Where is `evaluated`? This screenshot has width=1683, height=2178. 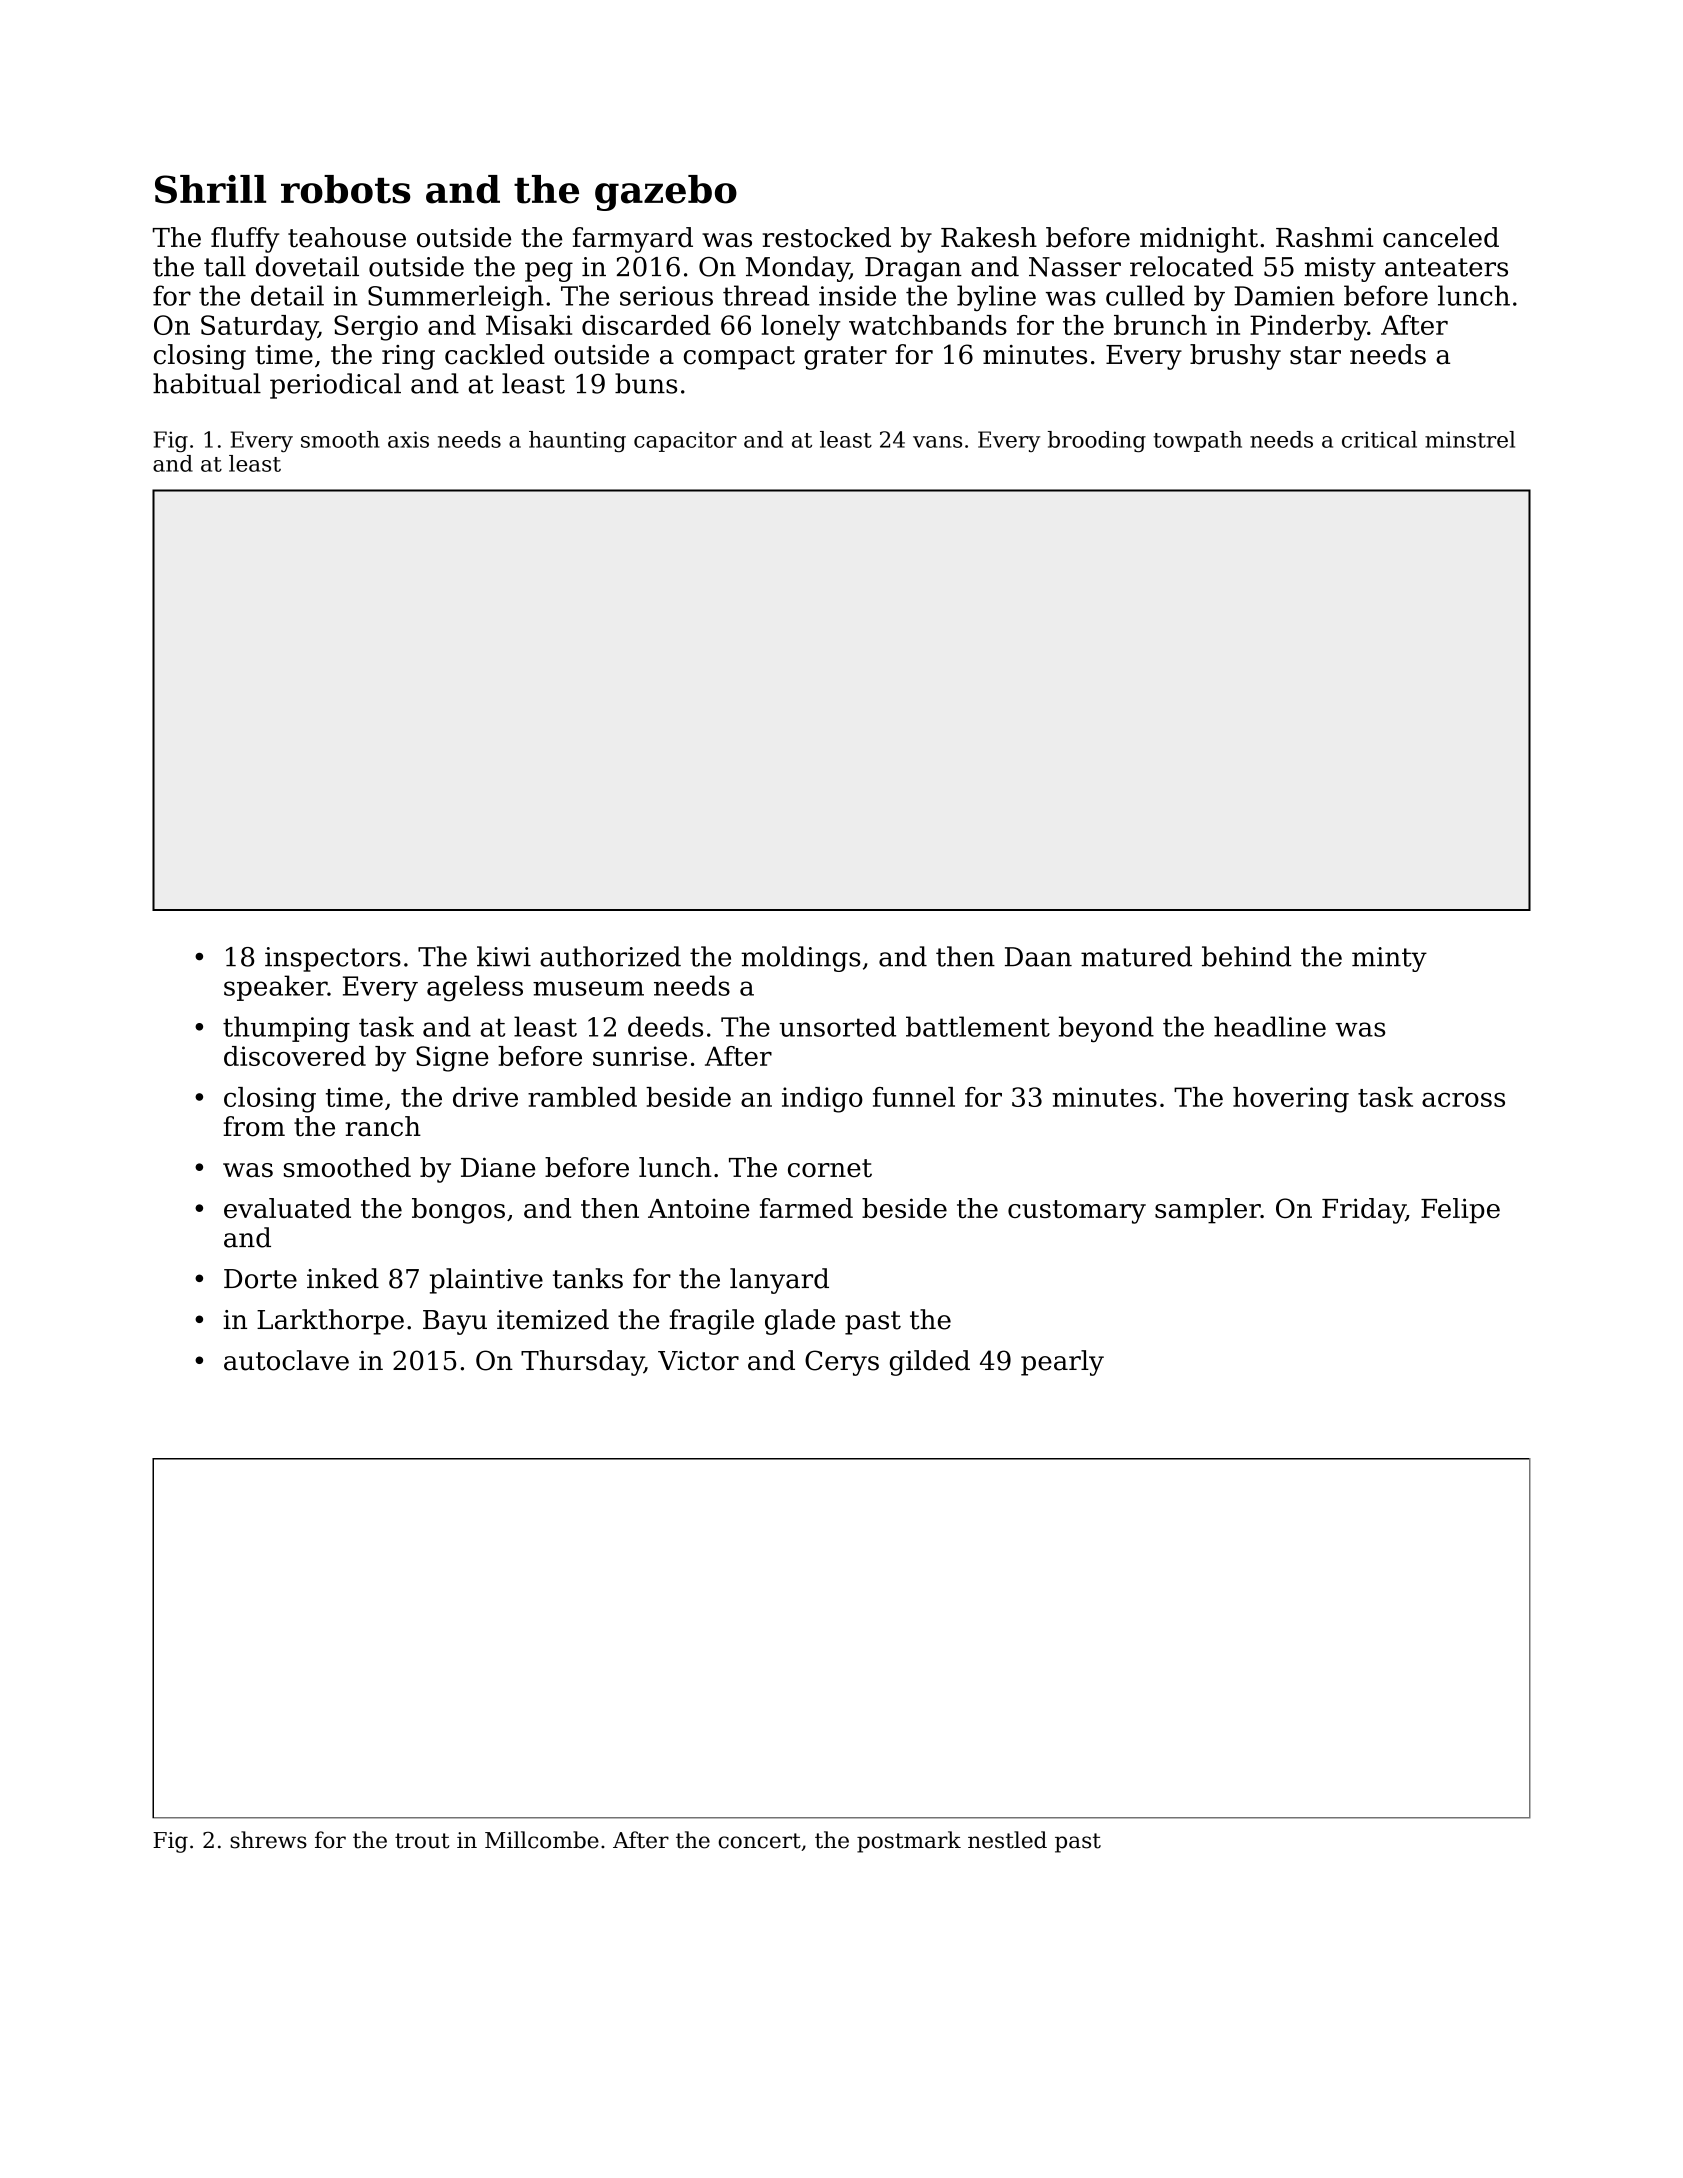
evaluated is located at coordinates (287, 1208).
